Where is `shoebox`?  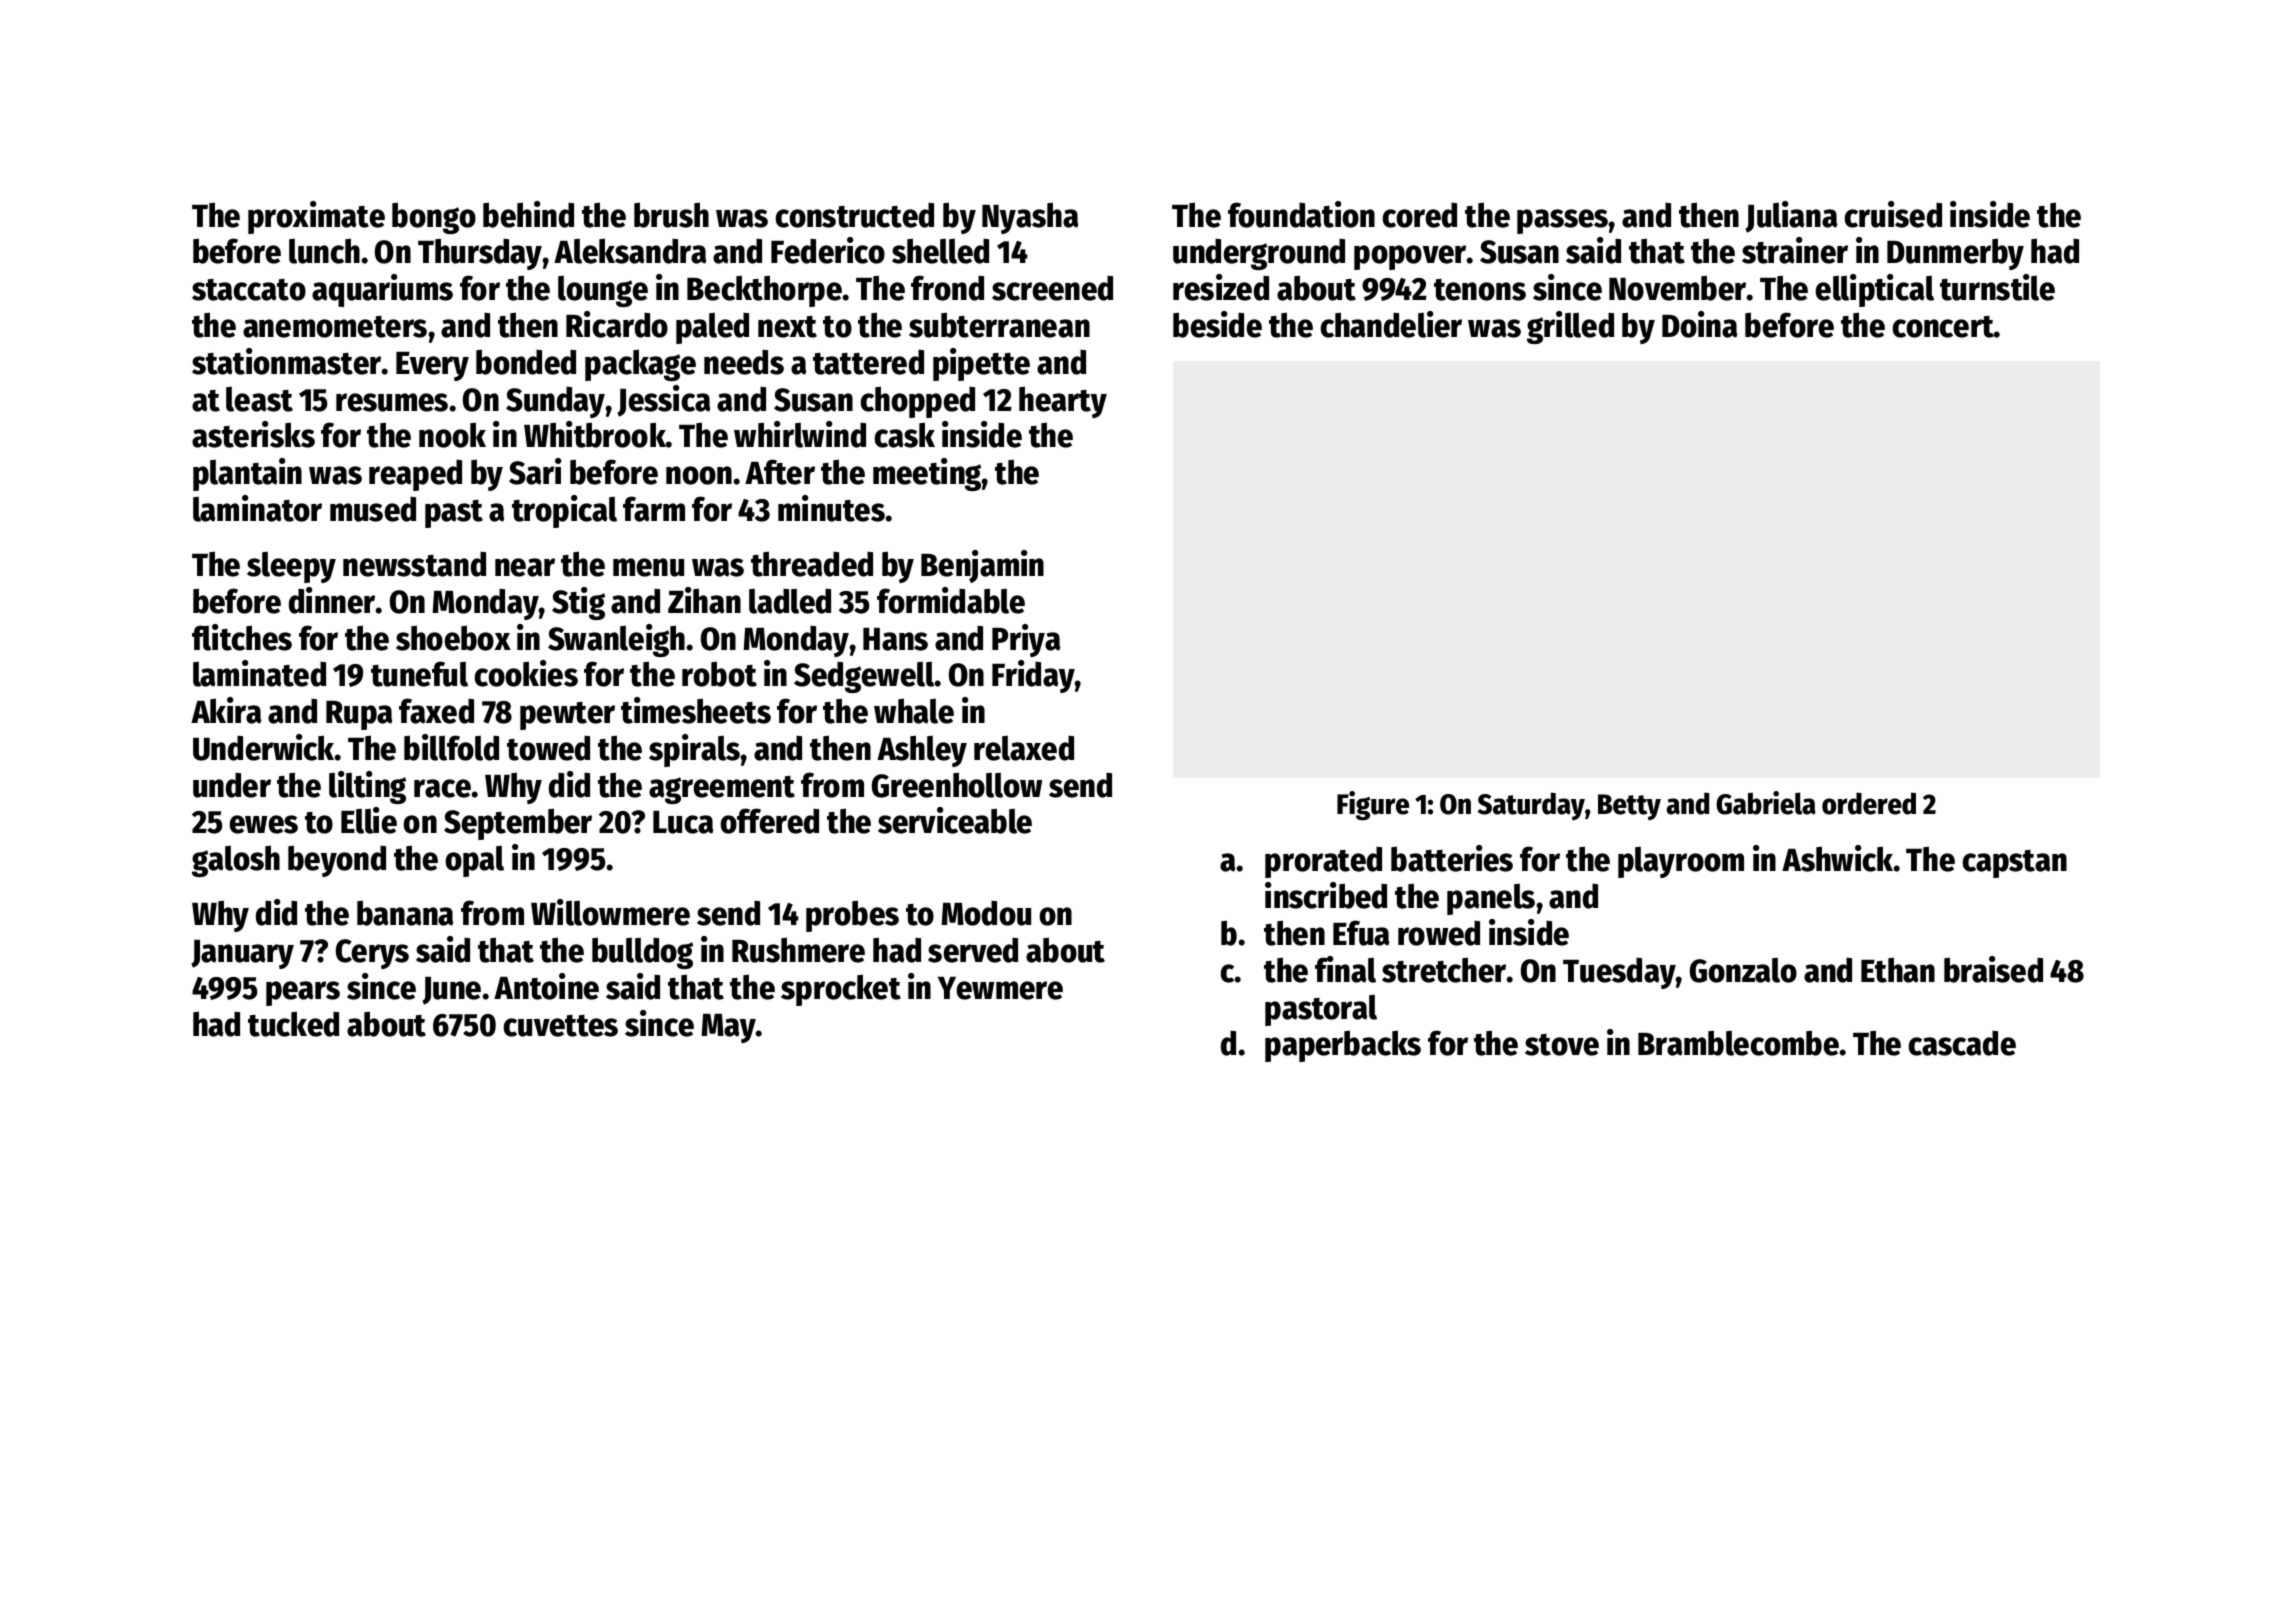 shoebox is located at coordinates (453, 638).
